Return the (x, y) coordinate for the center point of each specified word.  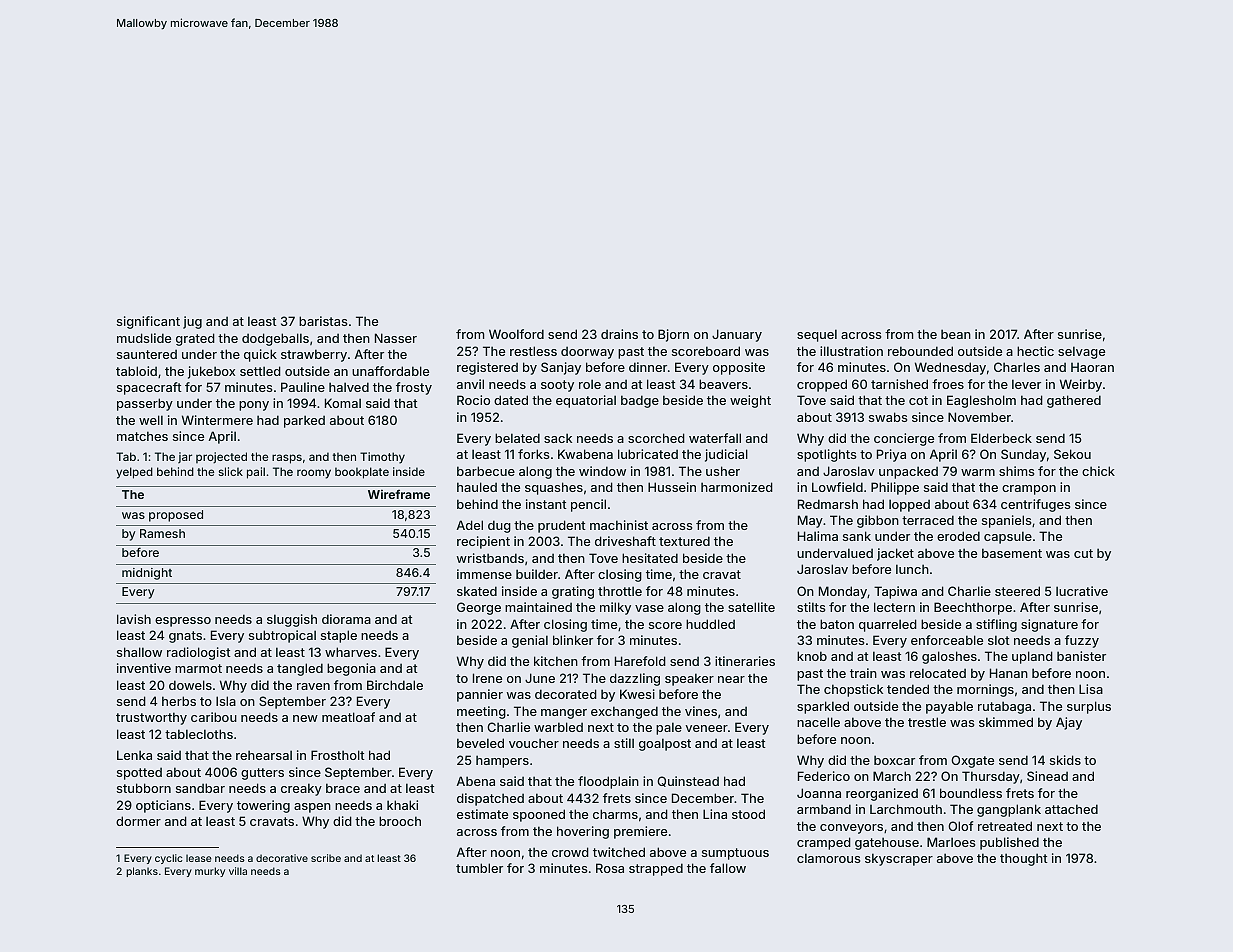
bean (956, 334)
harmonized (737, 487)
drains (619, 334)
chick (1098, 471)
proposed (176, 516)
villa (238, 871)
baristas (323, 321)
